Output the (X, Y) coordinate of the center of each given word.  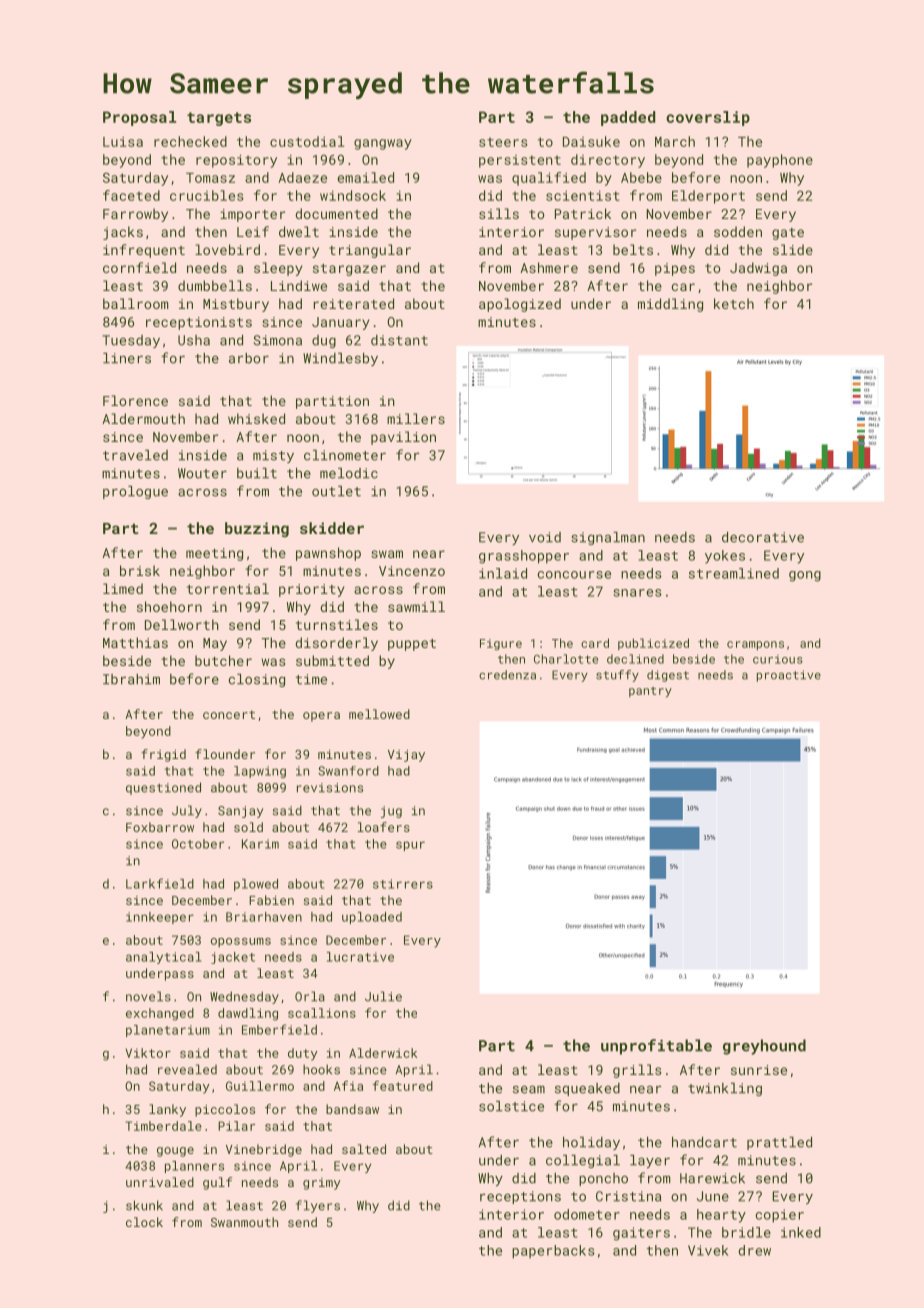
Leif (253, 231)
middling (670, 305)
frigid (163, 755)
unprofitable (656, 1047)
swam (387, 554)
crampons (755, 645)
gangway (383, 144)
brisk (140, 570)
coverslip (708, 118)
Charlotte (566, 659)
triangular (370, 251)
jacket (233, 958)
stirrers (403, 884)
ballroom (136, 303)
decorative (763, 537)
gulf (217, 1183)
